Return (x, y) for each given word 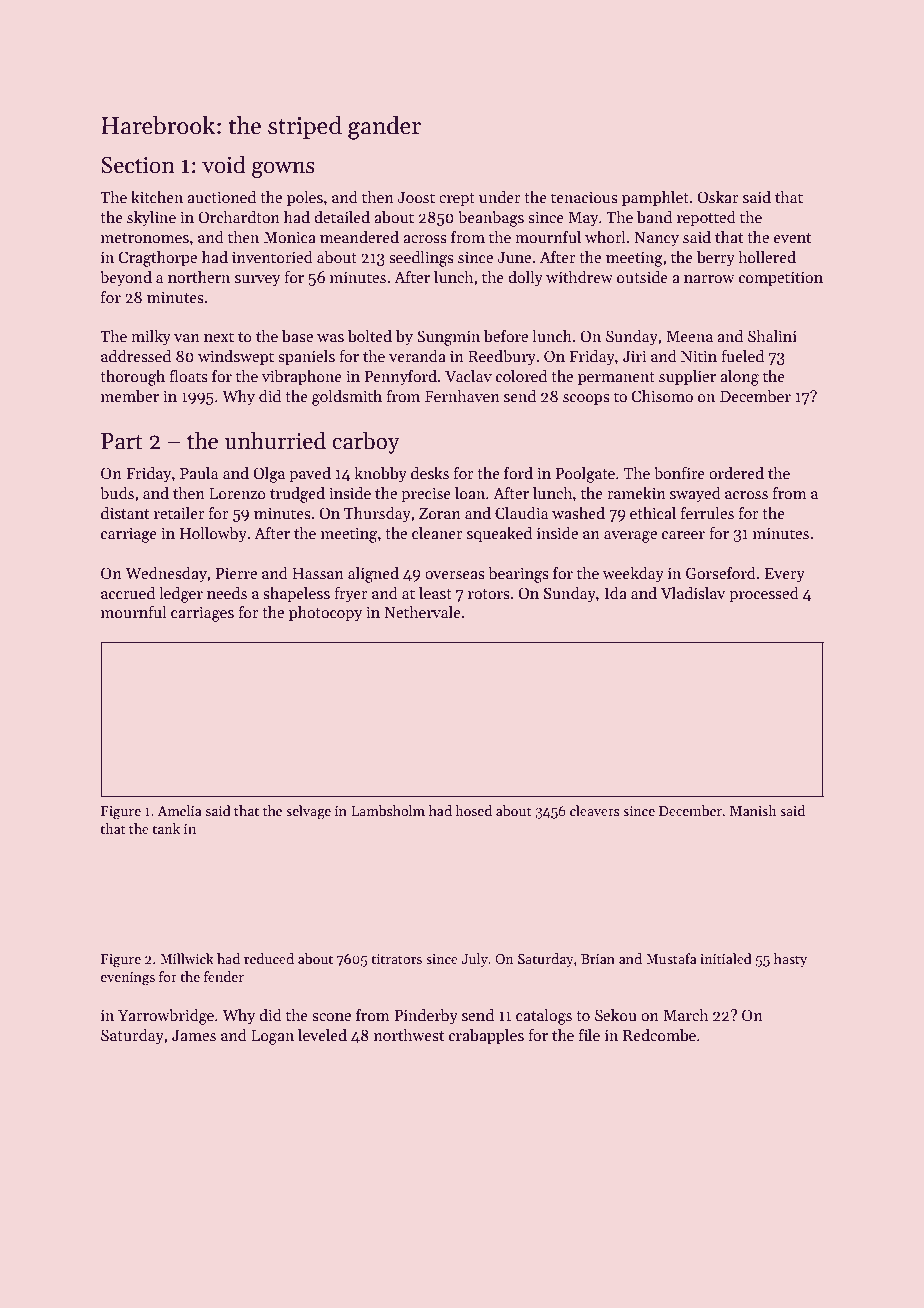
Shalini (772, 336)
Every (785, 575)
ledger (181, 595)
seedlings (421, 259)
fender (224, 976)
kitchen (157, 197)
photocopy (326, 614)
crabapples (486, 1037)
